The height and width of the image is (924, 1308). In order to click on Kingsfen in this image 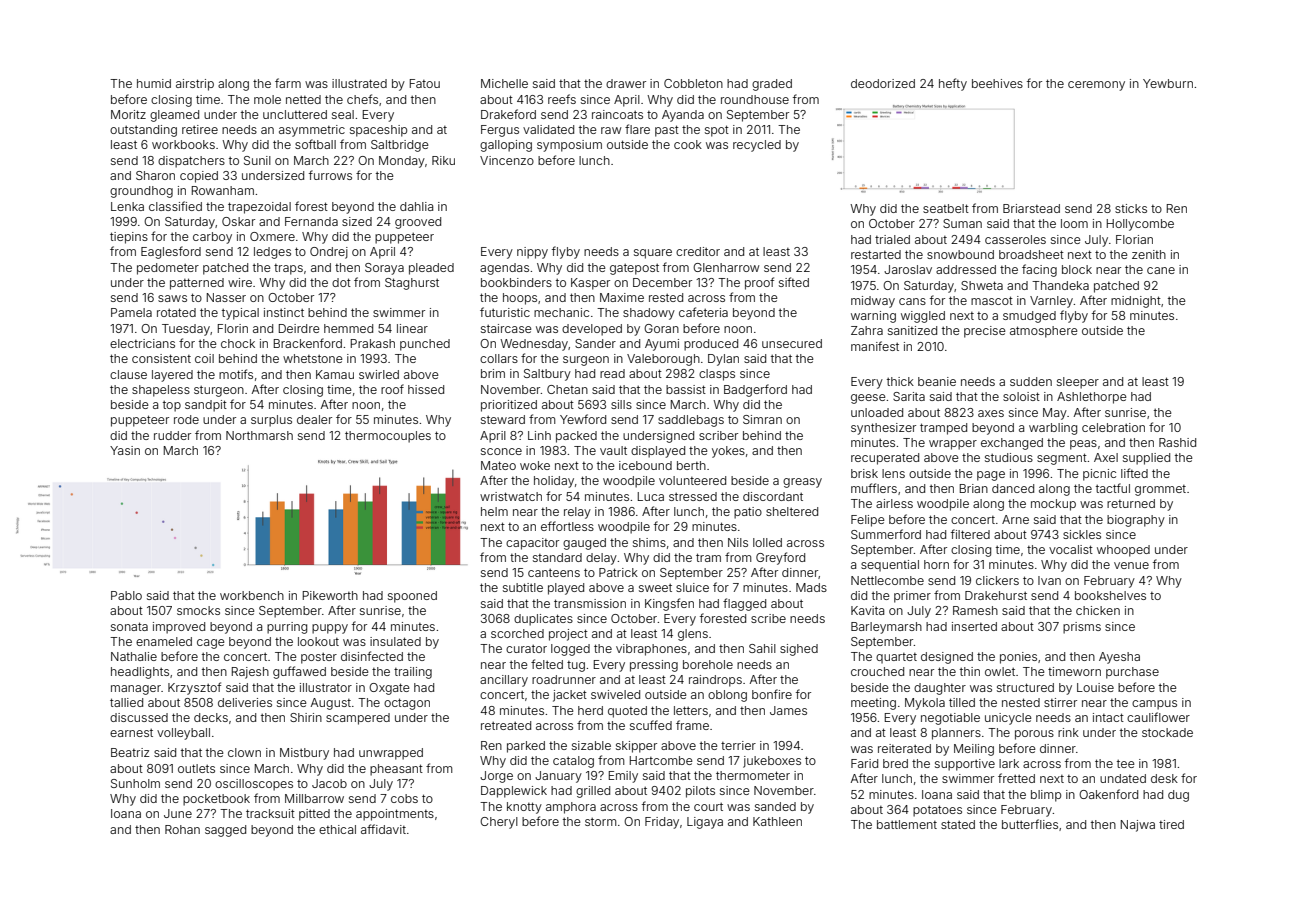, I will do `click(669, 604)`.
